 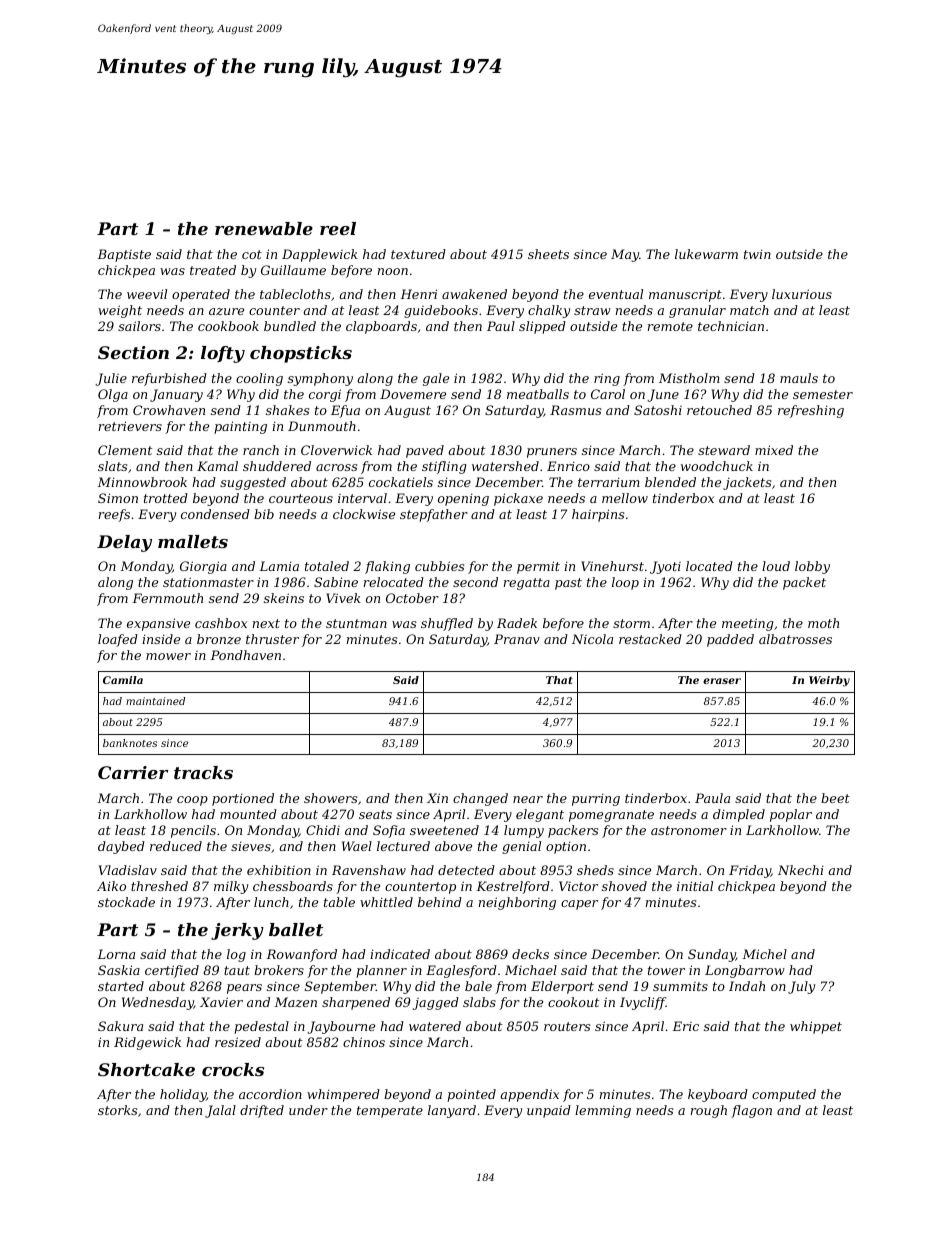 I want to click on Vinehurst, so click(x=612, y=566).
